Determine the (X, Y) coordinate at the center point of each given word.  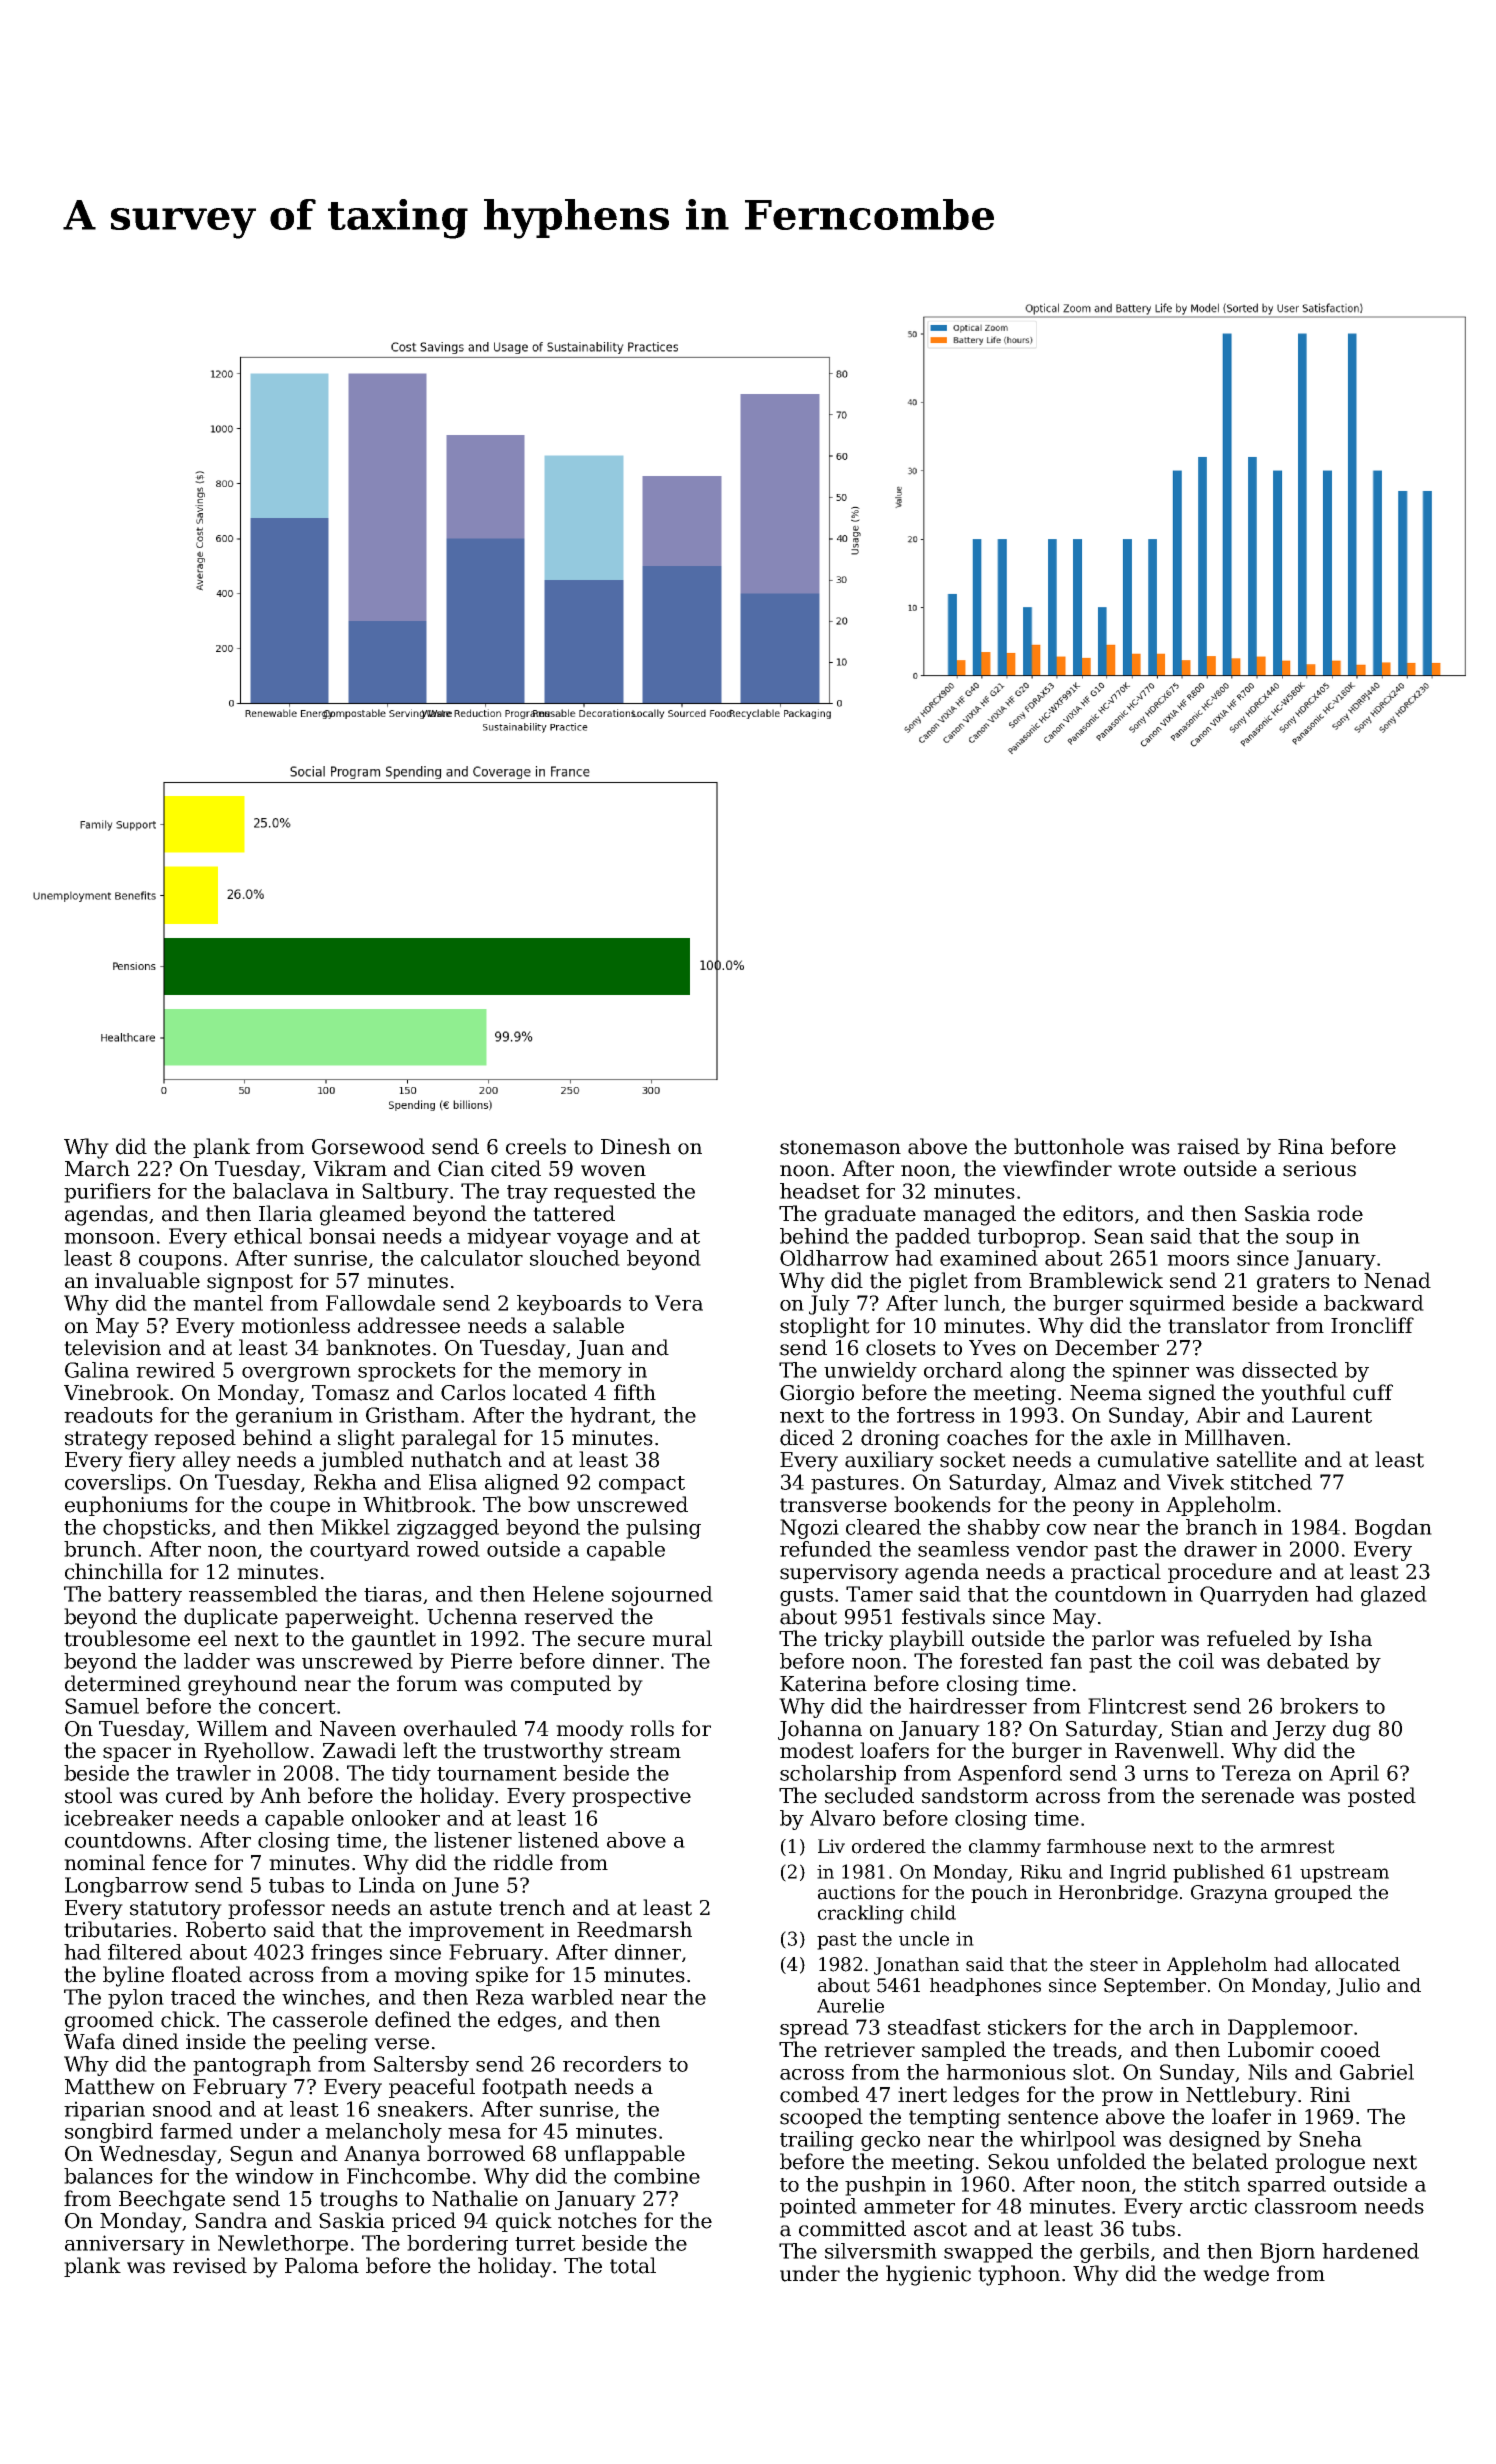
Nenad (1397, 1280)
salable (588, 1325)
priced (424, 2222)
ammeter (909, 2207)
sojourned (662, 1596)
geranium (284, 1417)
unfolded (1101, 2161)
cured (194, 1795)
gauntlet (394, 1640)
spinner (1151, 1372)
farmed (196, 2131)
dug (1352, 1730)
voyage (592, 1240)
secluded (869, 1795)
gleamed (363, 1215)
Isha (1351, 1638)
